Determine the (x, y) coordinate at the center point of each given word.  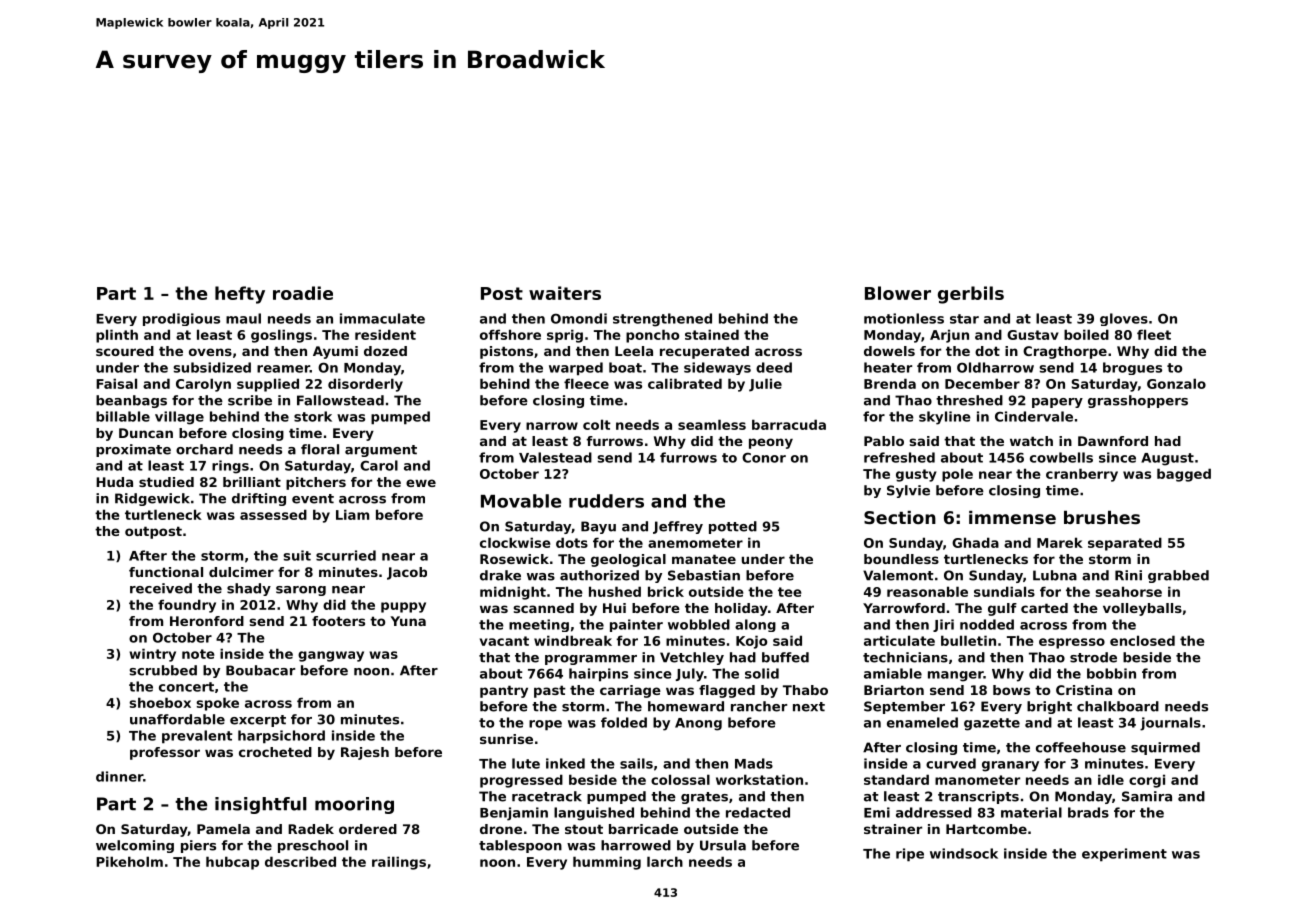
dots (572, 542)
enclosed (1142, 640)
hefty (240, 295)
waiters (565, 293)
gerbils (971, 295)
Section (900, 517)
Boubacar (260, 670)
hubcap (232, 863)
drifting (259, 499)
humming (607, 863)
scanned (544, 608)
